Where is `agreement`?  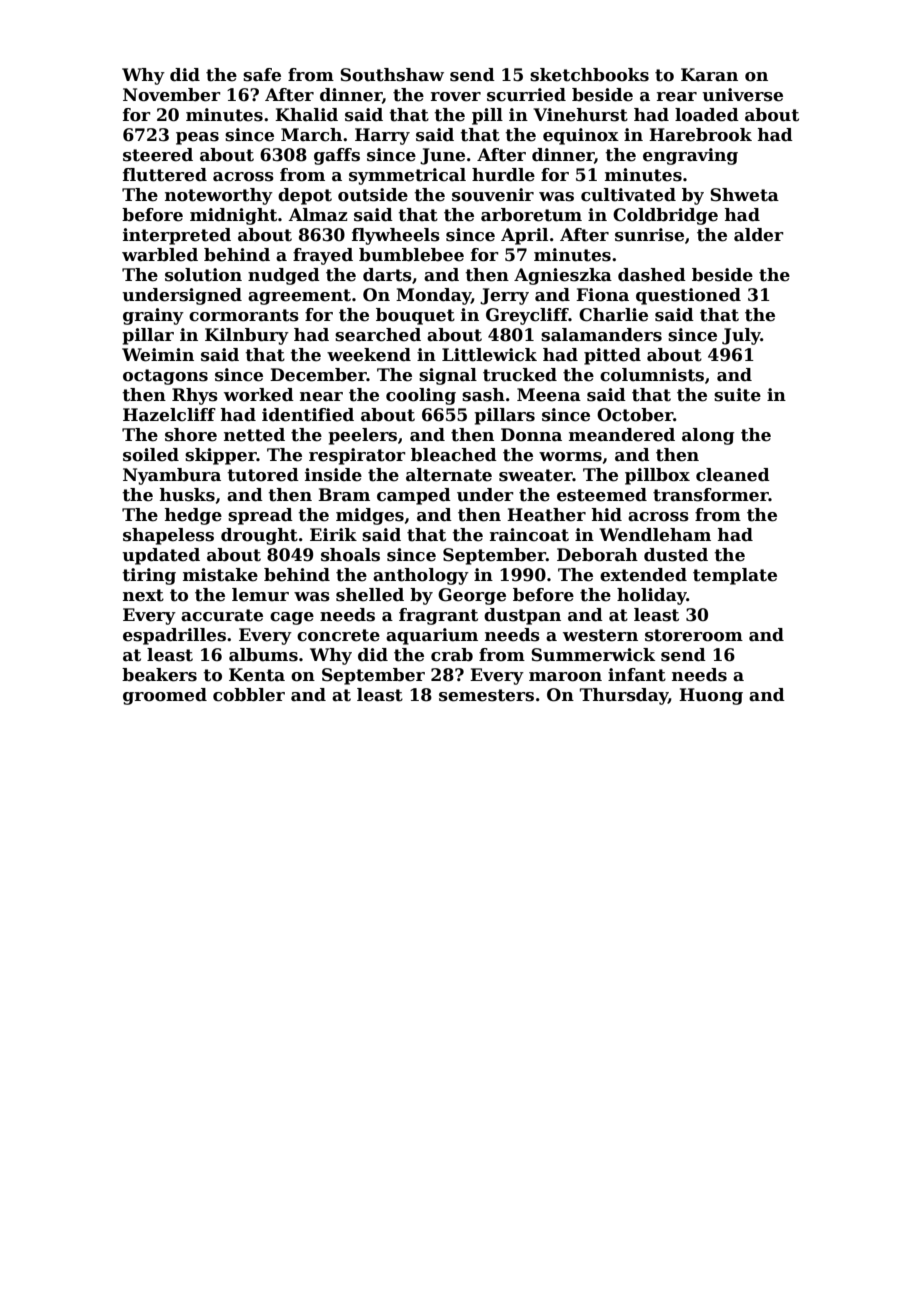
agreement is located at coordinates (299, 297).
